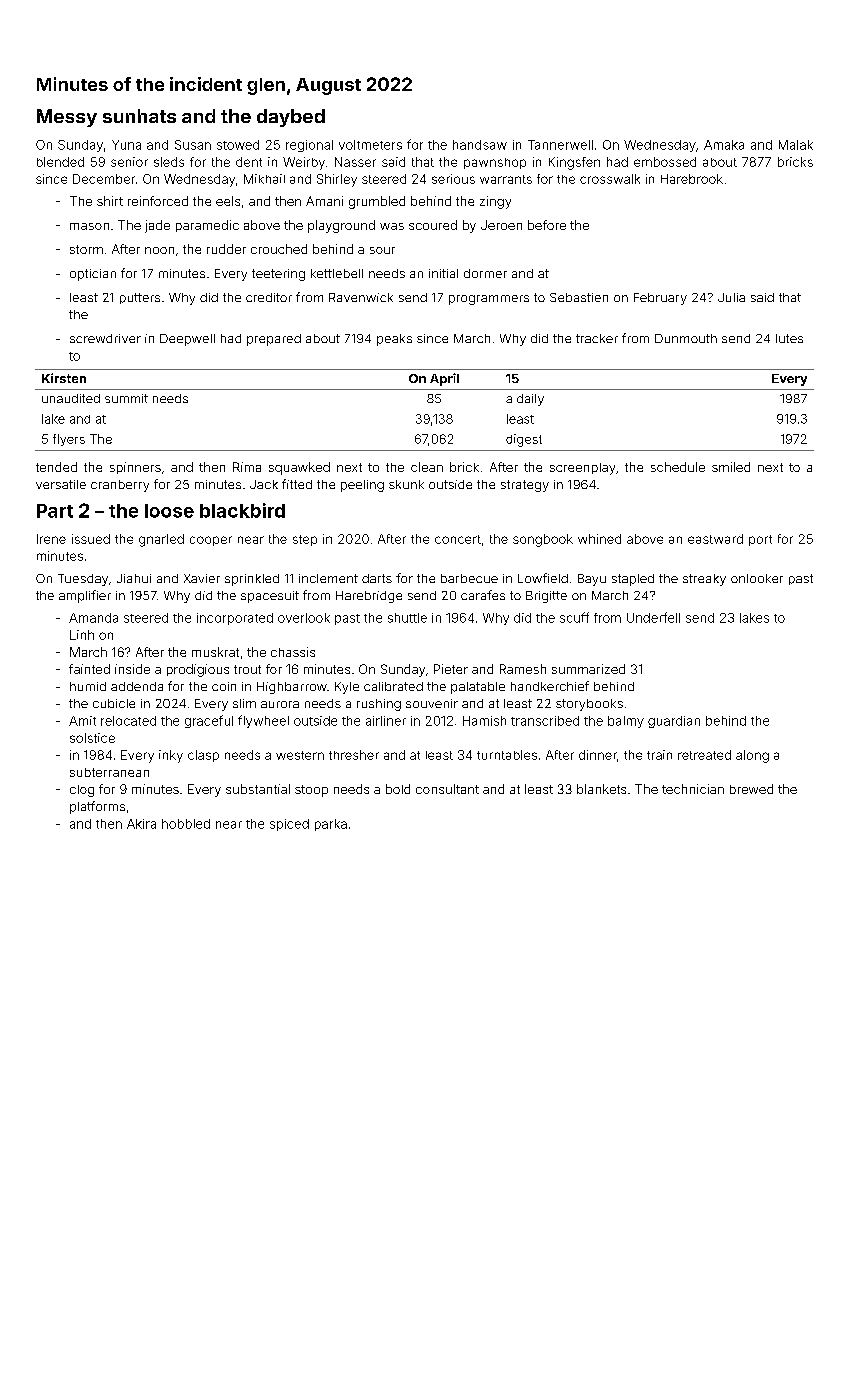 This page has height=1400, width=849. I want to click on tended, so click(56, 467).
